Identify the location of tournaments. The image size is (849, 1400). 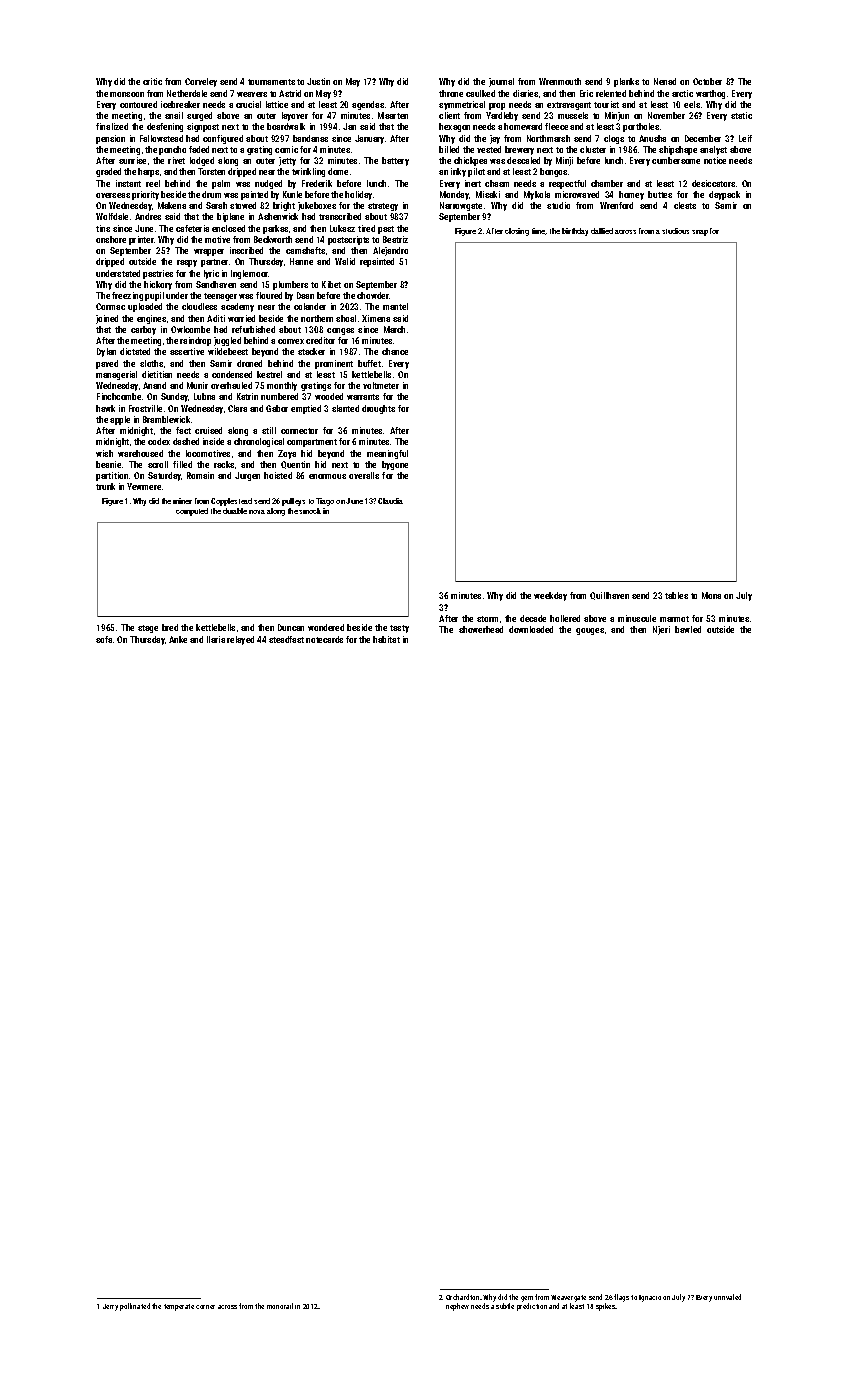
(271, 82).
